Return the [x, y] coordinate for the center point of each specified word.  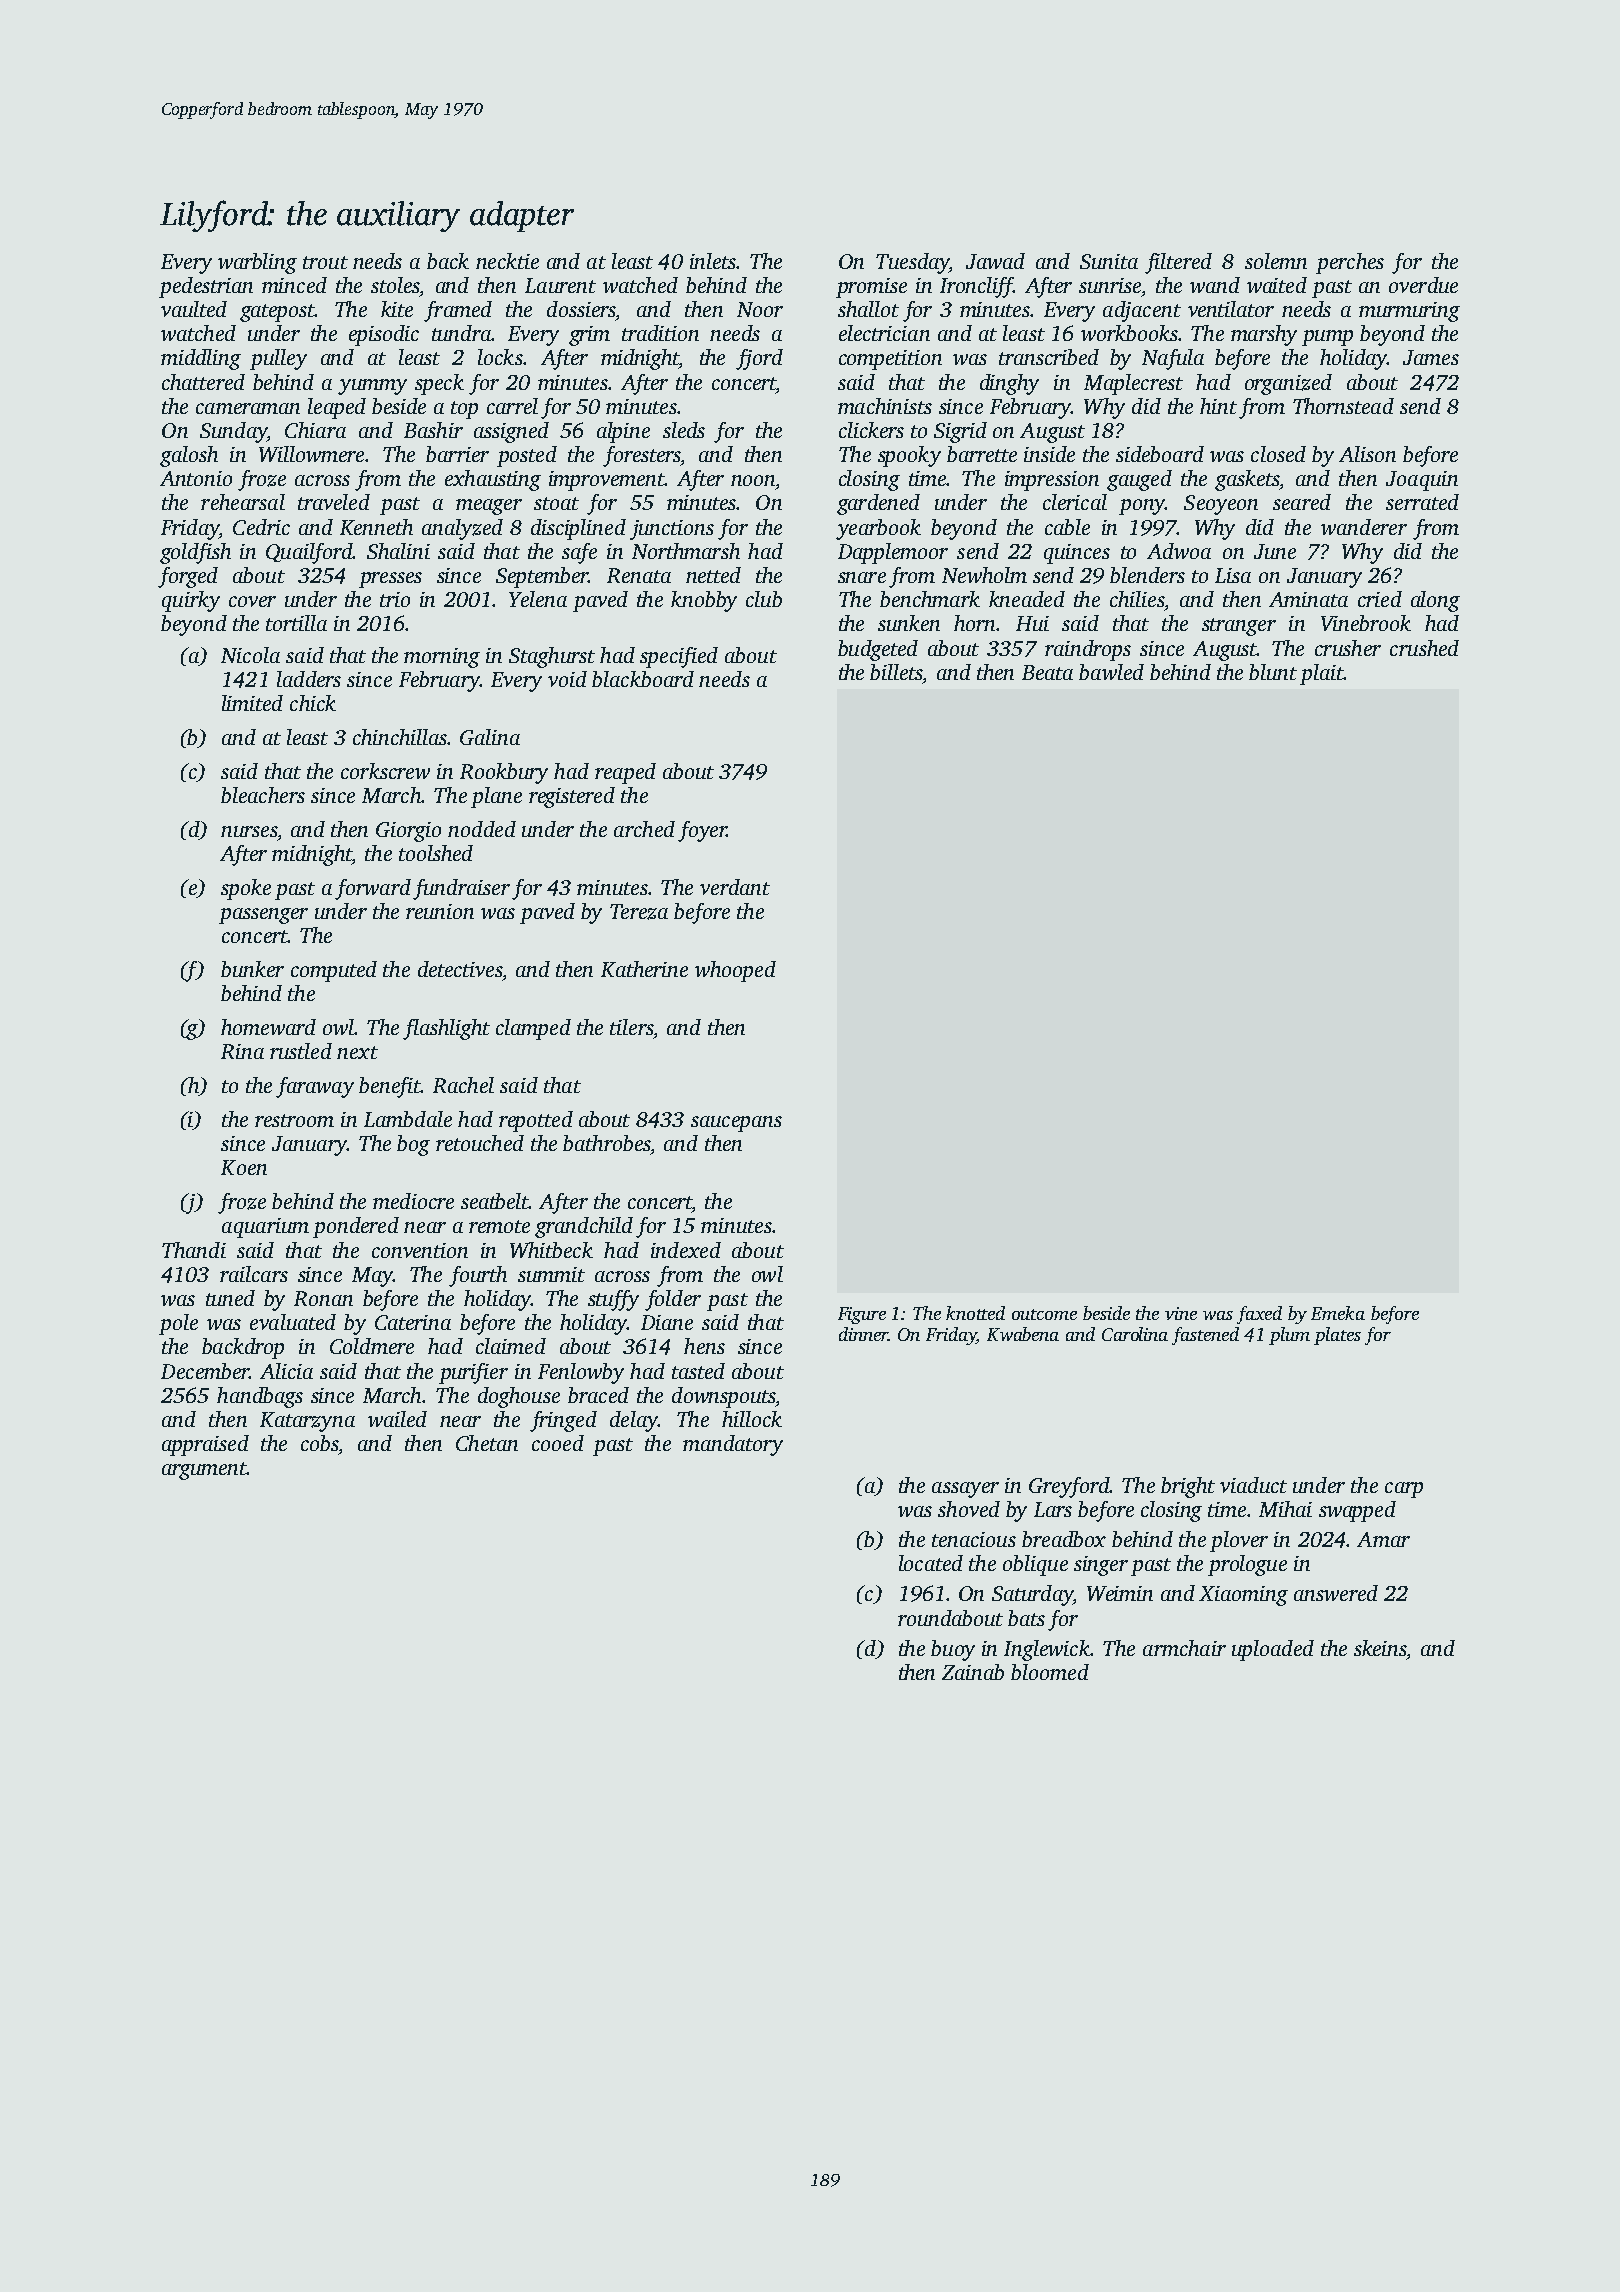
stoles [395, 285]
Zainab [973, 1672]
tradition [660, 333]
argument [204, 1471]
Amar [1383, 1539]
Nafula [1173, 359]
